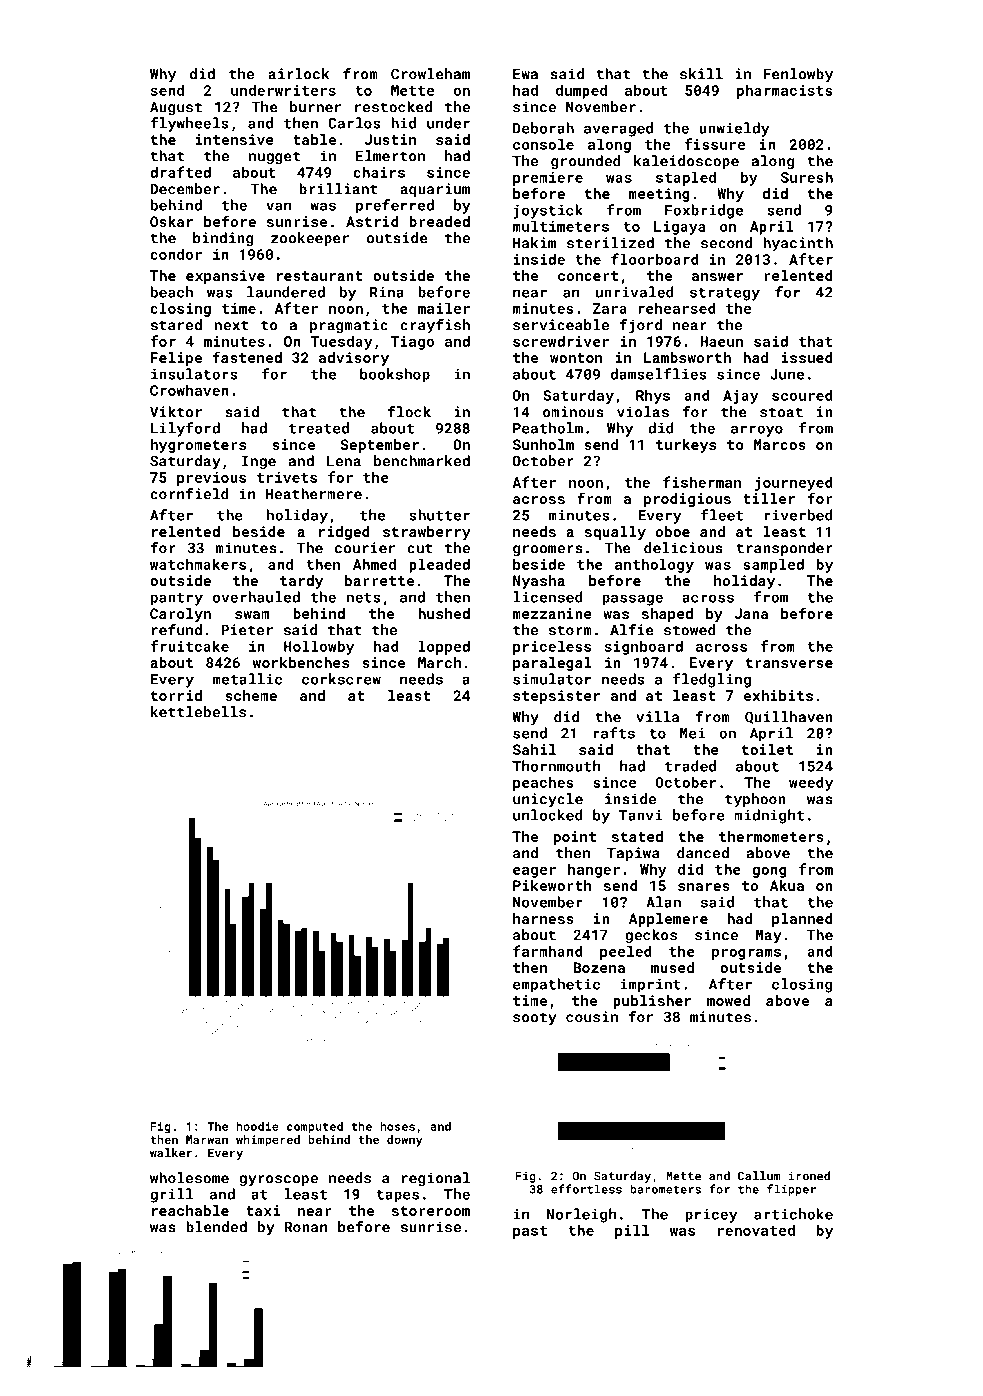 This screenshot has height=1396, width=983. Describe the element at coordinates (769, 872) in the screenshot. I see `gong` at that location.
